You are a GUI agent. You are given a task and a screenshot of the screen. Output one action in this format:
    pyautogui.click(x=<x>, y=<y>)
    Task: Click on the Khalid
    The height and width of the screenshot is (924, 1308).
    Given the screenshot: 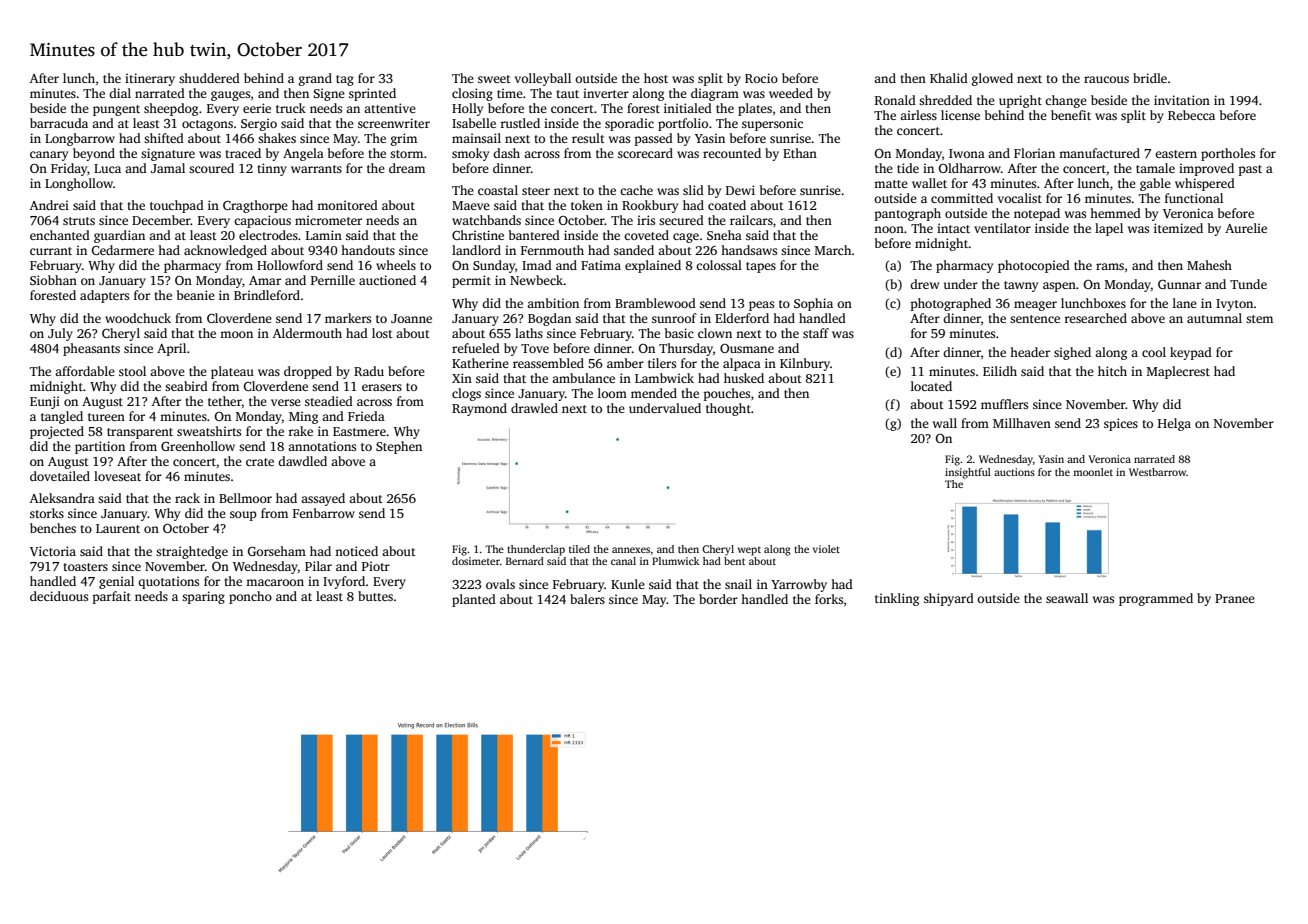 What is the action you would take?
    pyautogui.click(x=949, y=78)
